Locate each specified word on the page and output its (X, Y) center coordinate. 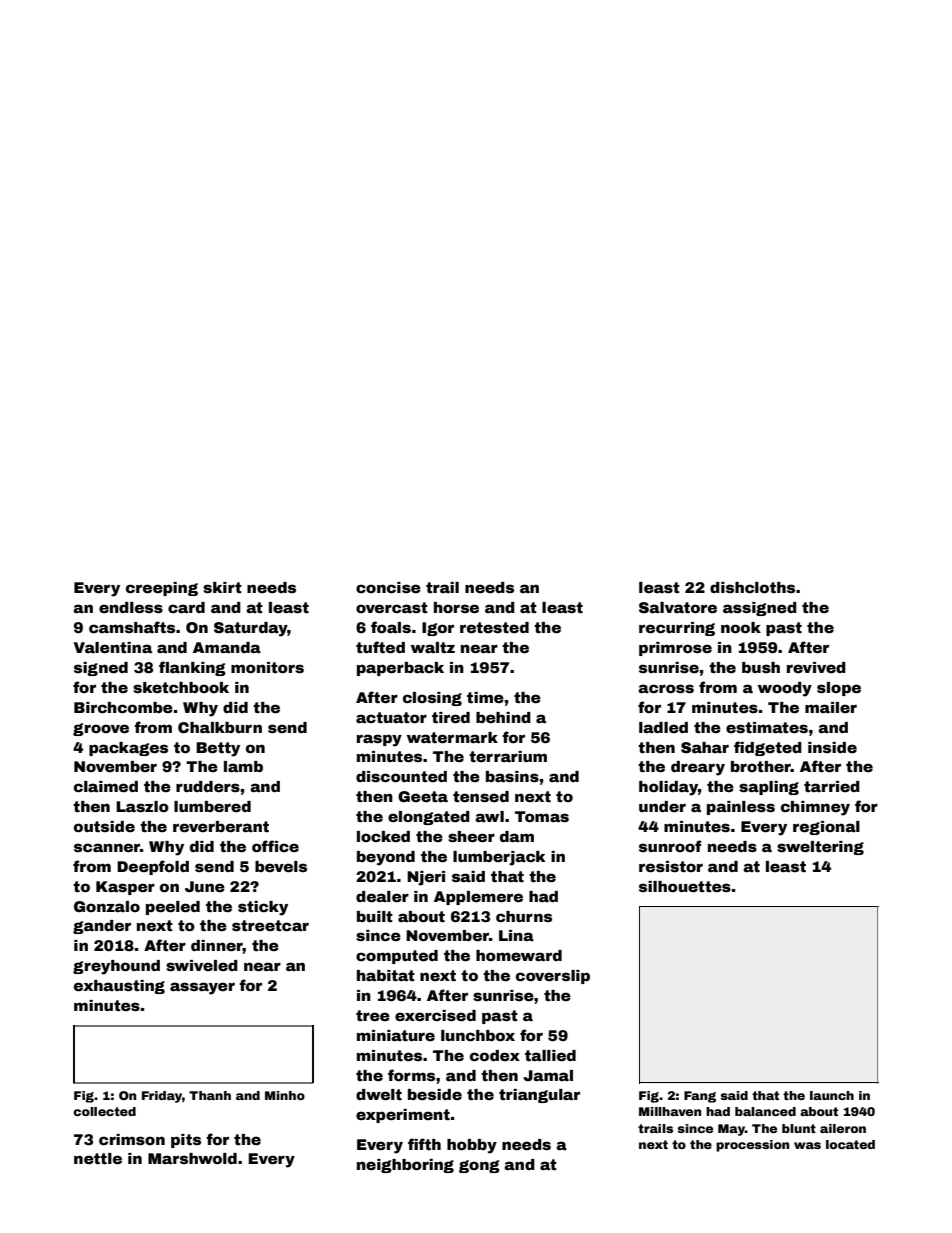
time (485, 697)
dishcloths (752, 587)
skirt (222, 587)
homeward (519, 955)
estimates (767, 727)
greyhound (116, 967)
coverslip (553, 977)
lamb (243, 766)
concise (388, 587)
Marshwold (192, 1158)
